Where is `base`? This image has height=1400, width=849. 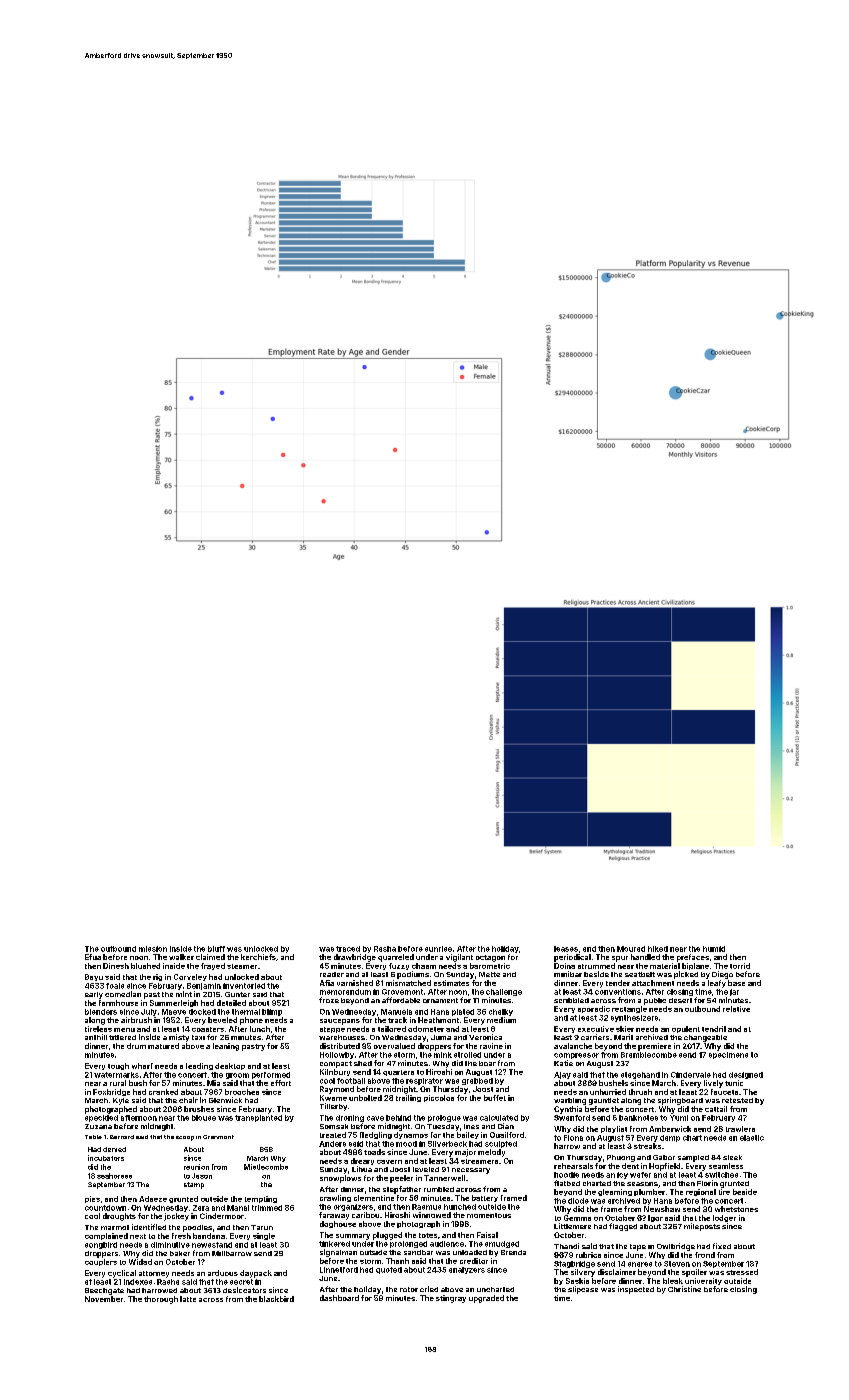
base is located at coordinates (736, 983).
